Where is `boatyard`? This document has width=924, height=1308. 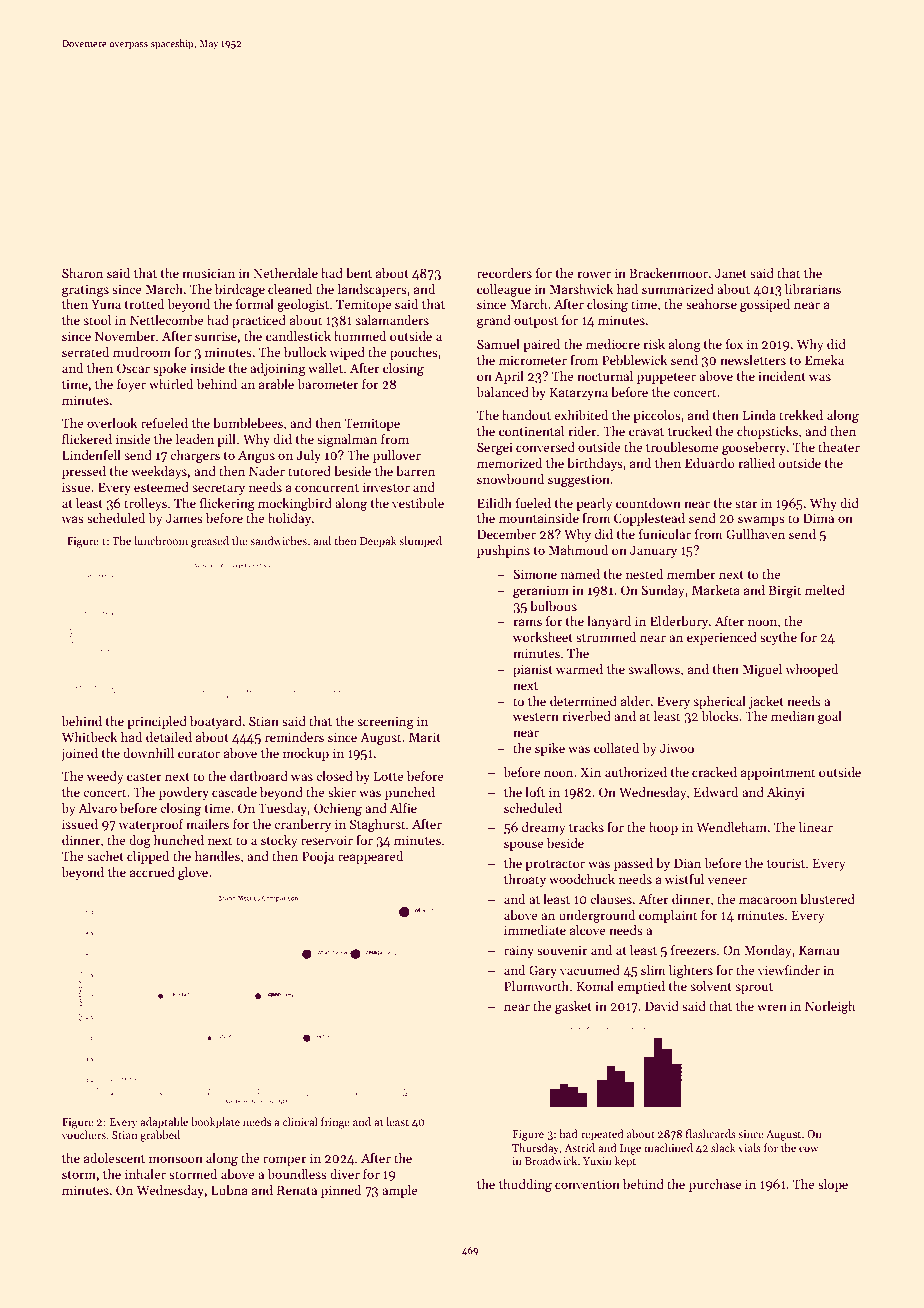 boatyard is located at coordinates (216, 722).
